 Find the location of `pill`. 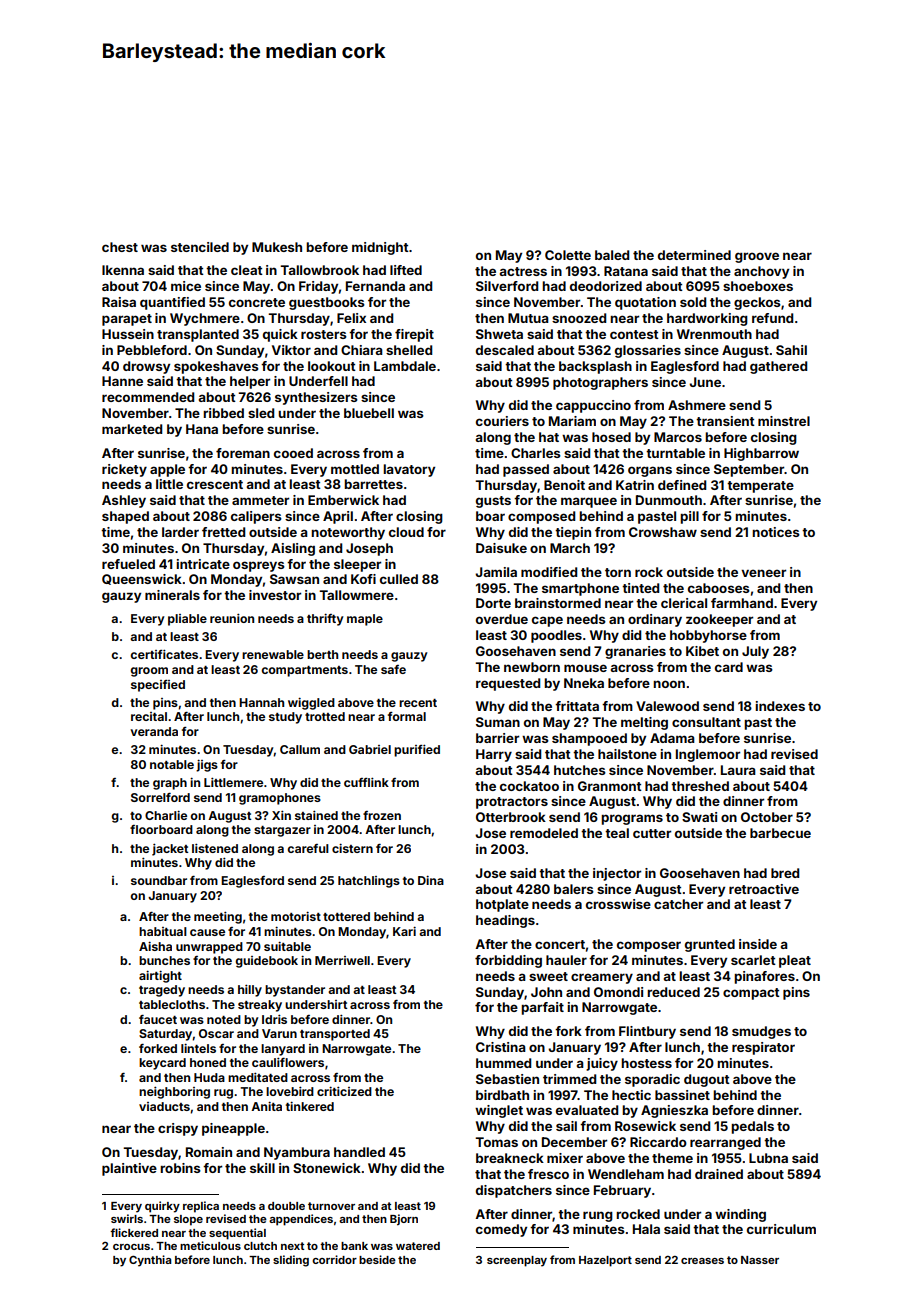

pill is located at coordinates (689, 517).
